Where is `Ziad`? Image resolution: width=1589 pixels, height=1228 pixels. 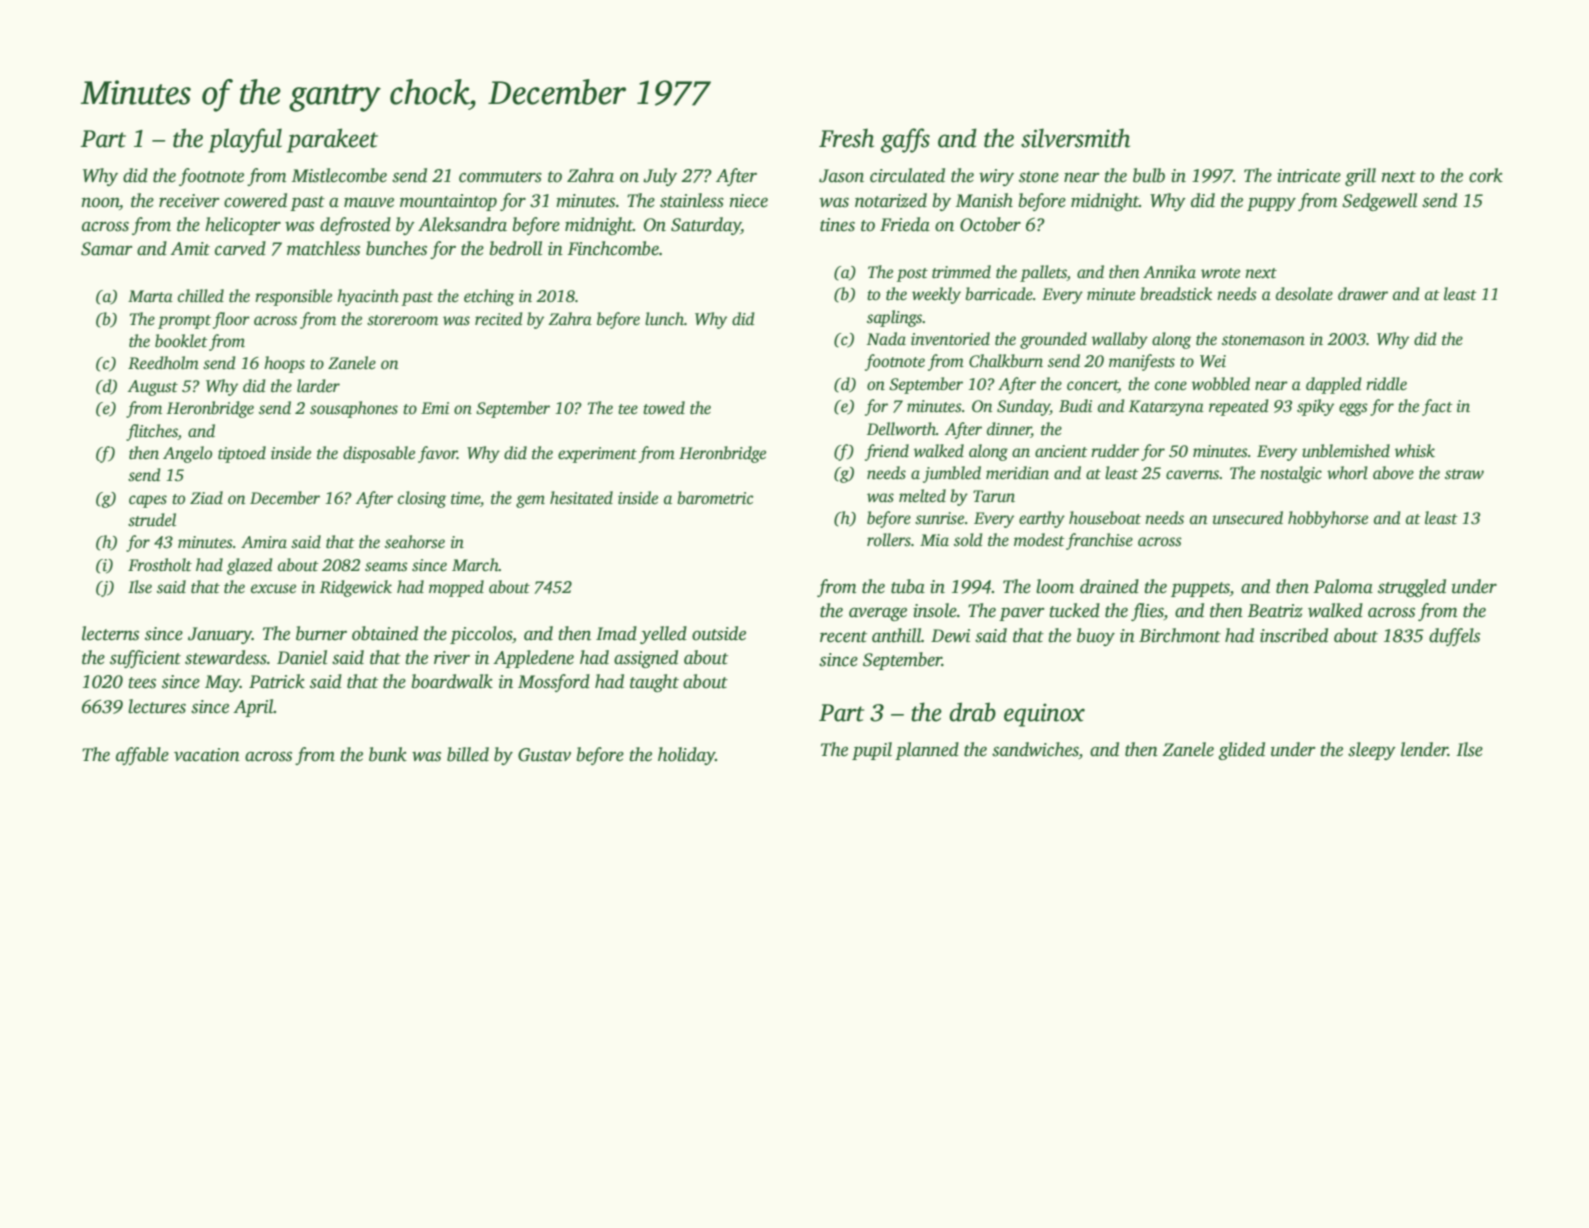 Ziad is located at coordinates (206, 498).
